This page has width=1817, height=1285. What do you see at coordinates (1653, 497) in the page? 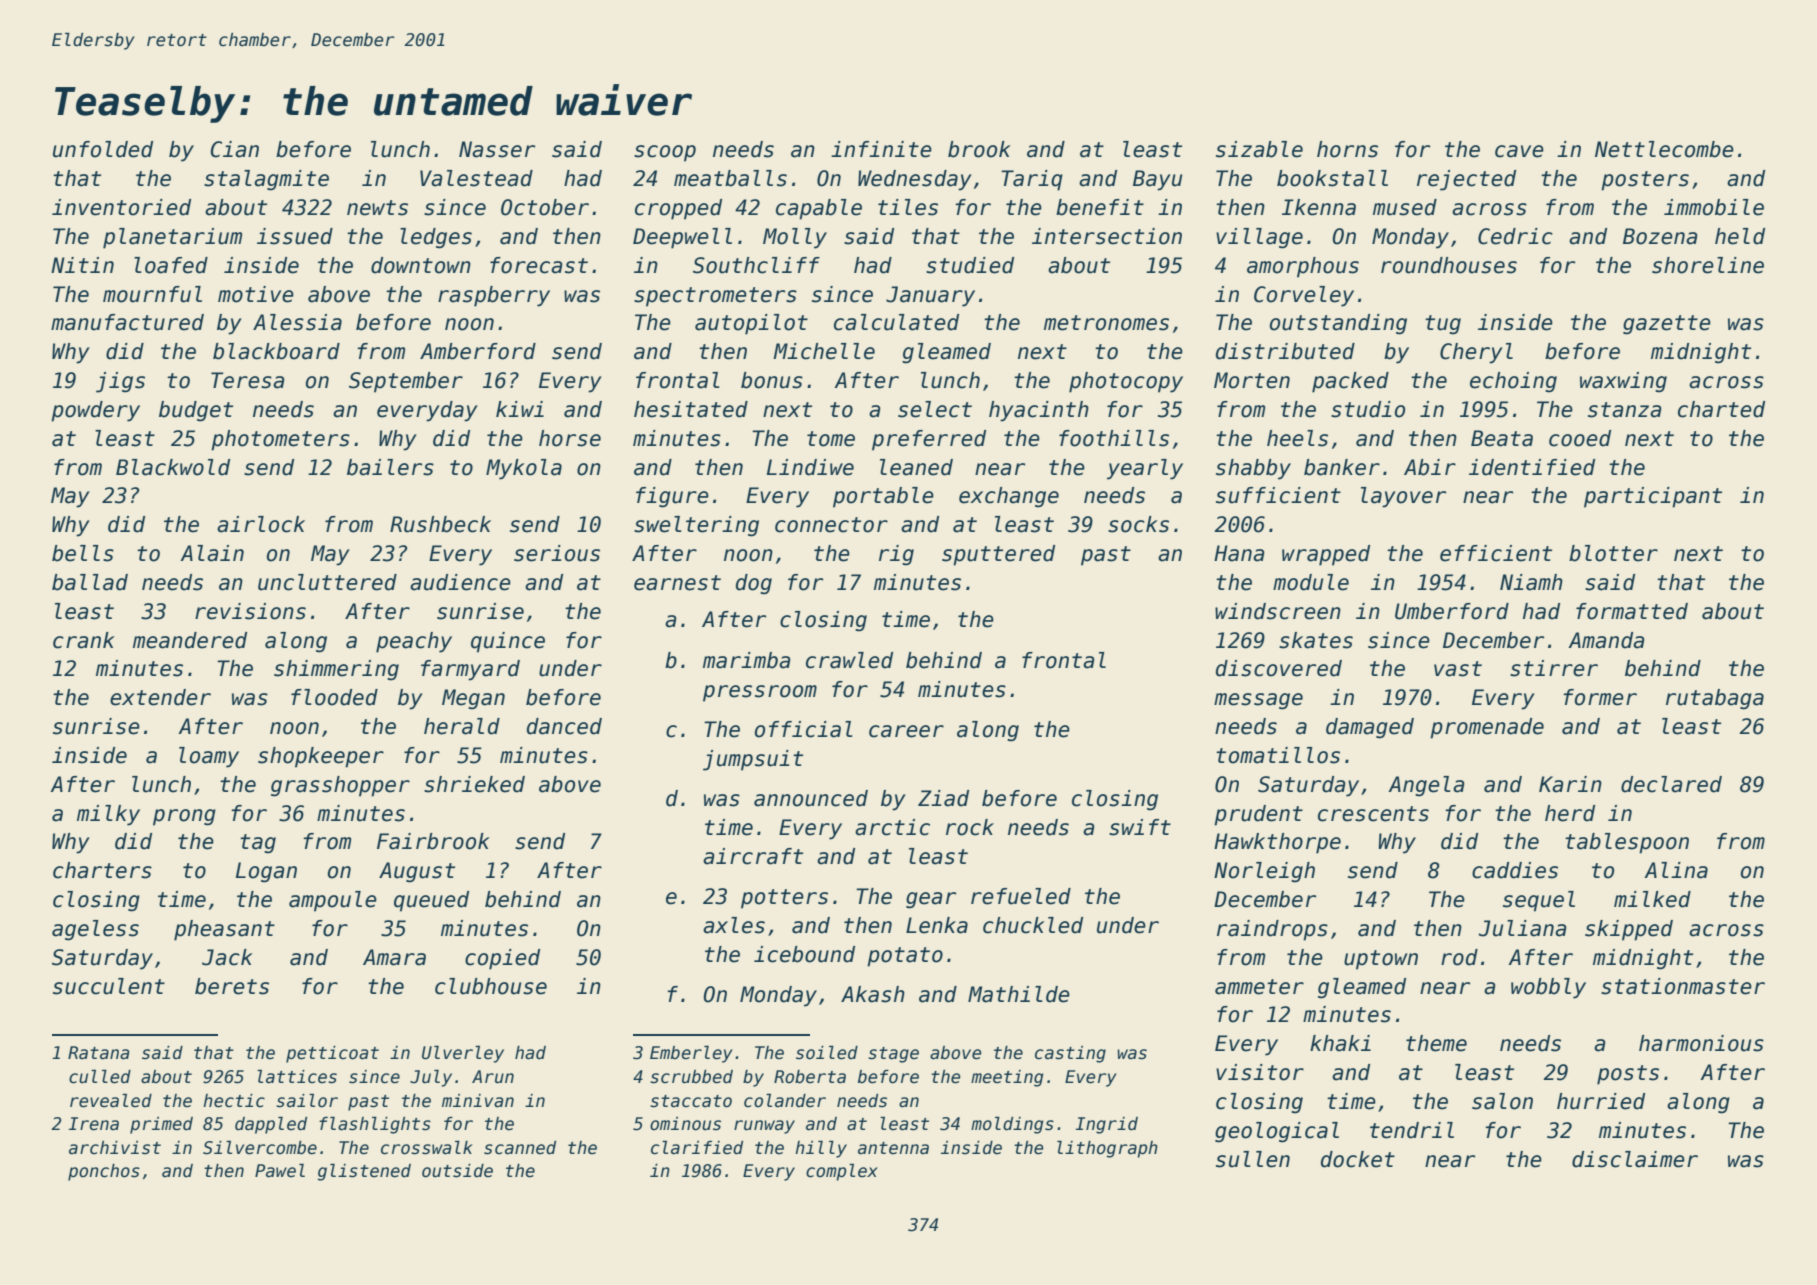
I see `participant` at bounding box center [1653, 497].
